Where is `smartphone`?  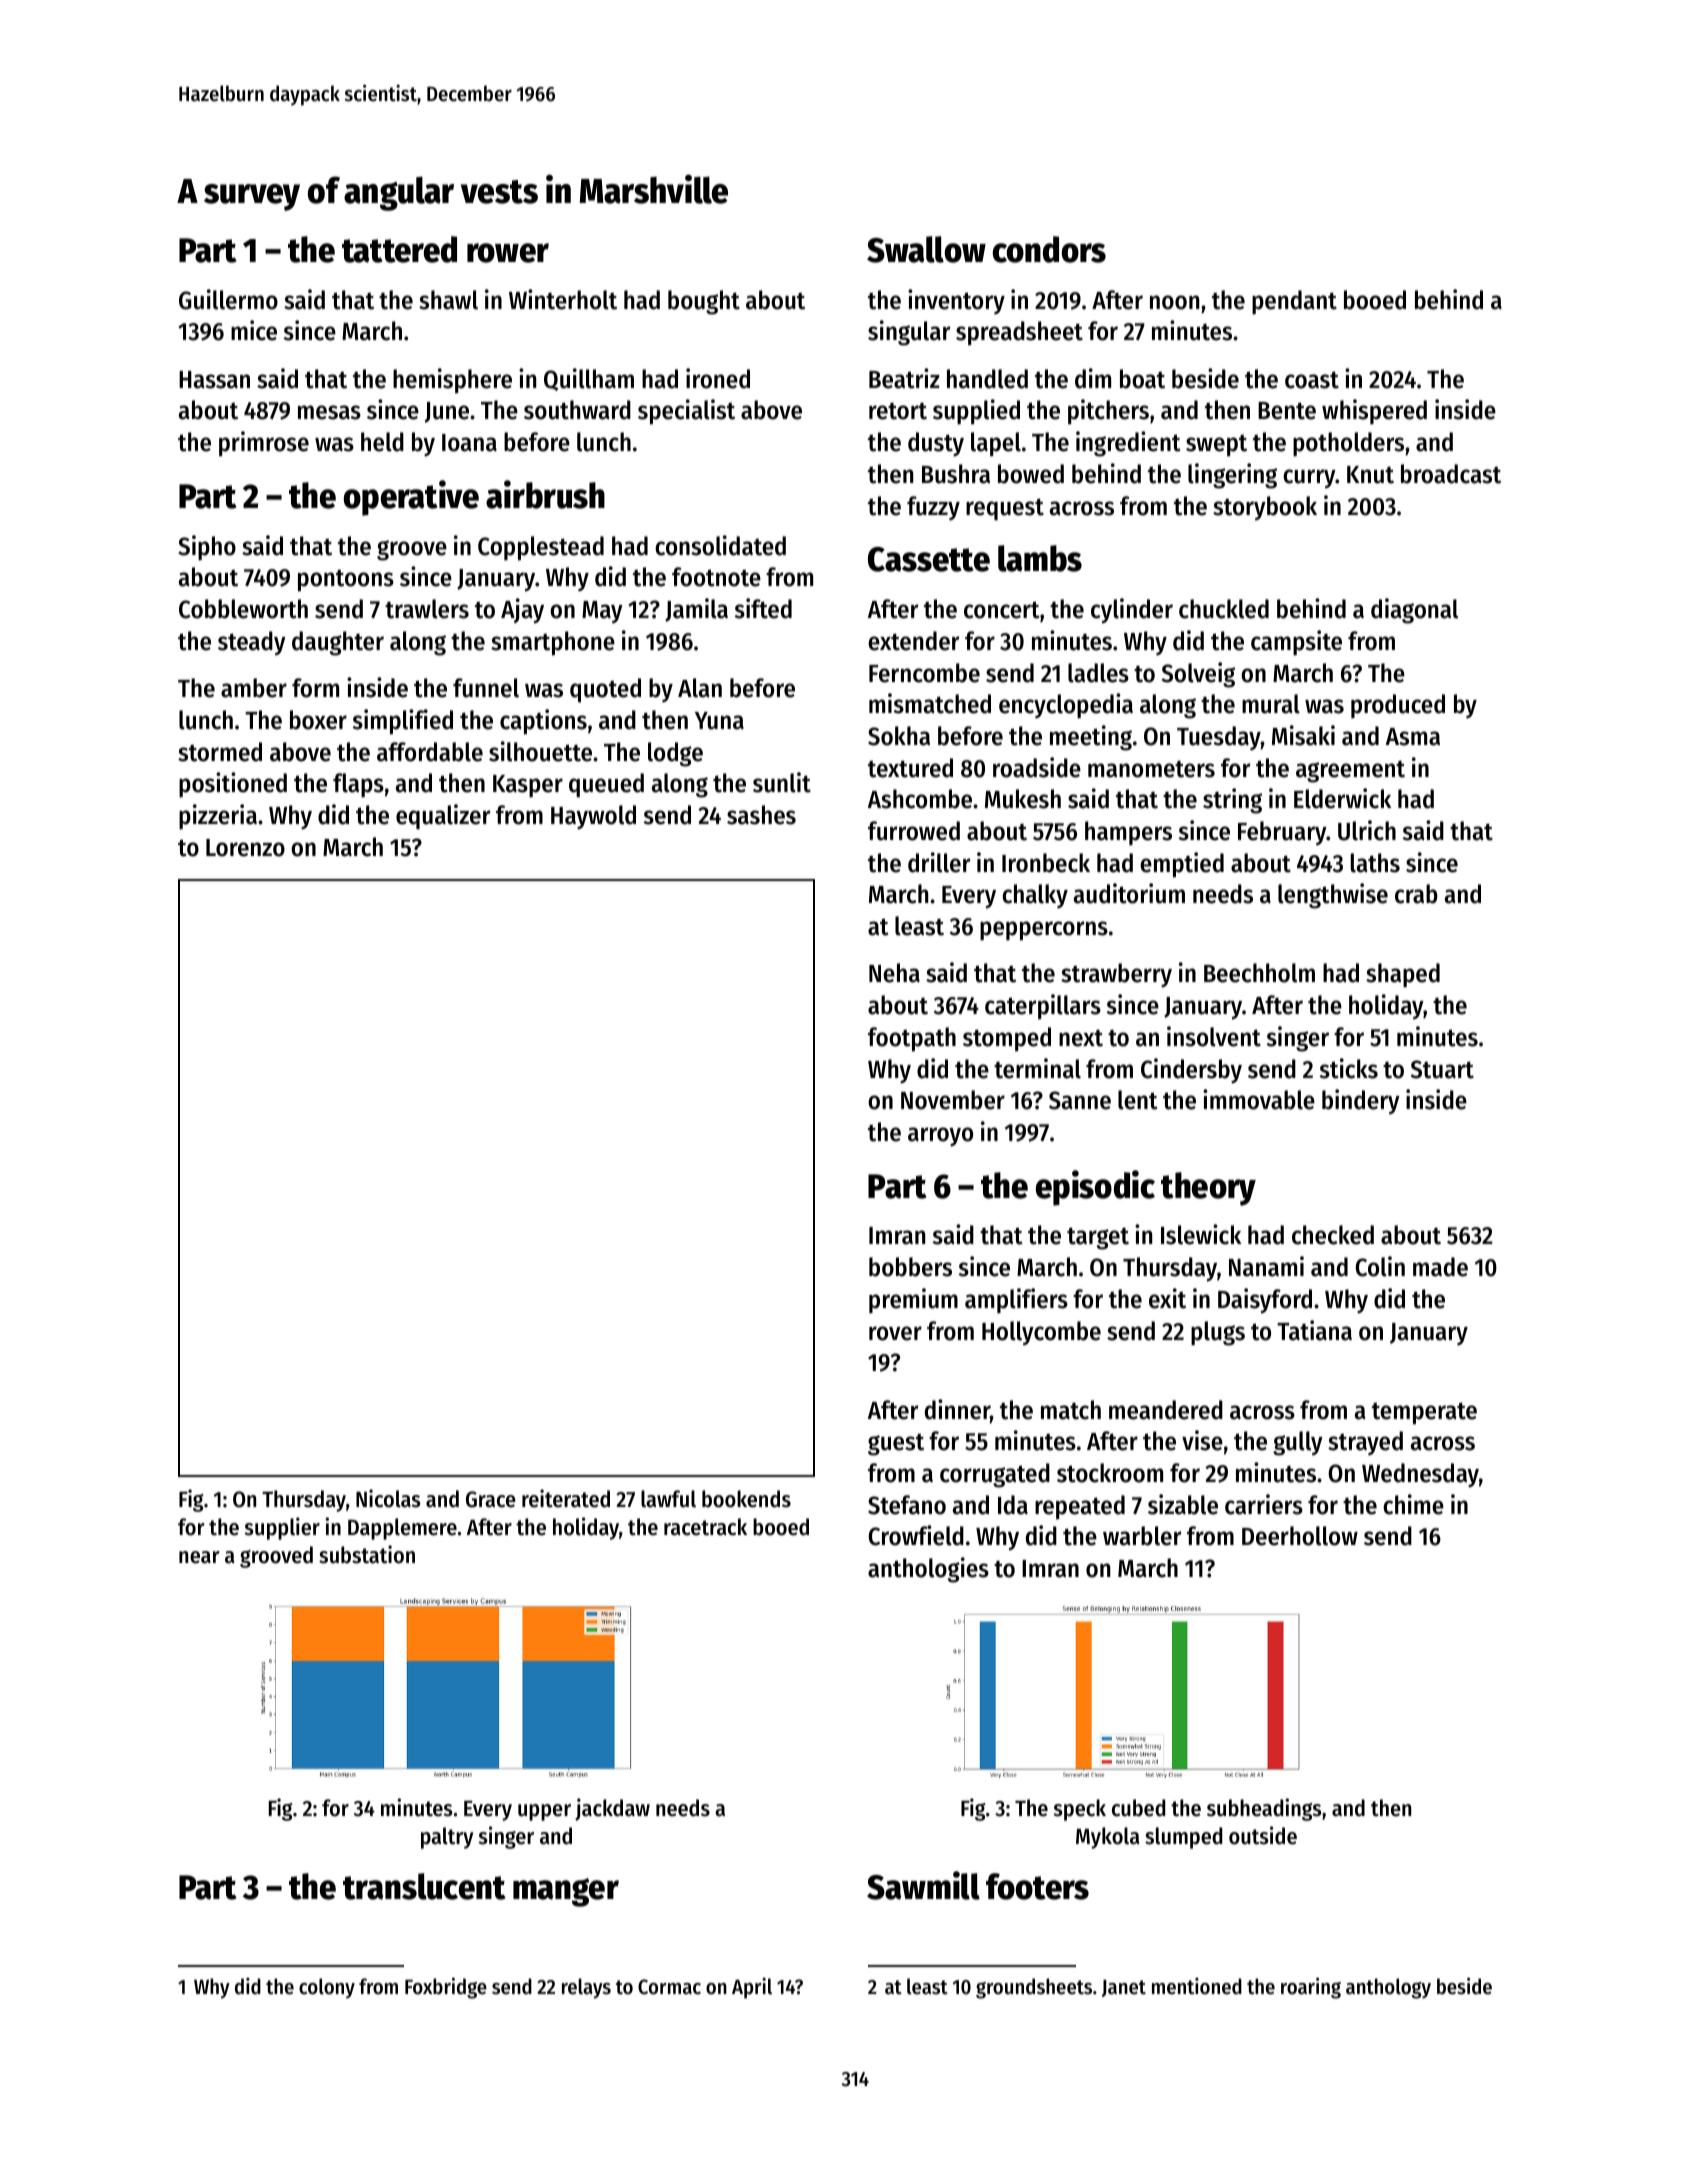 smartphone is located at coordinates (553, 643).
